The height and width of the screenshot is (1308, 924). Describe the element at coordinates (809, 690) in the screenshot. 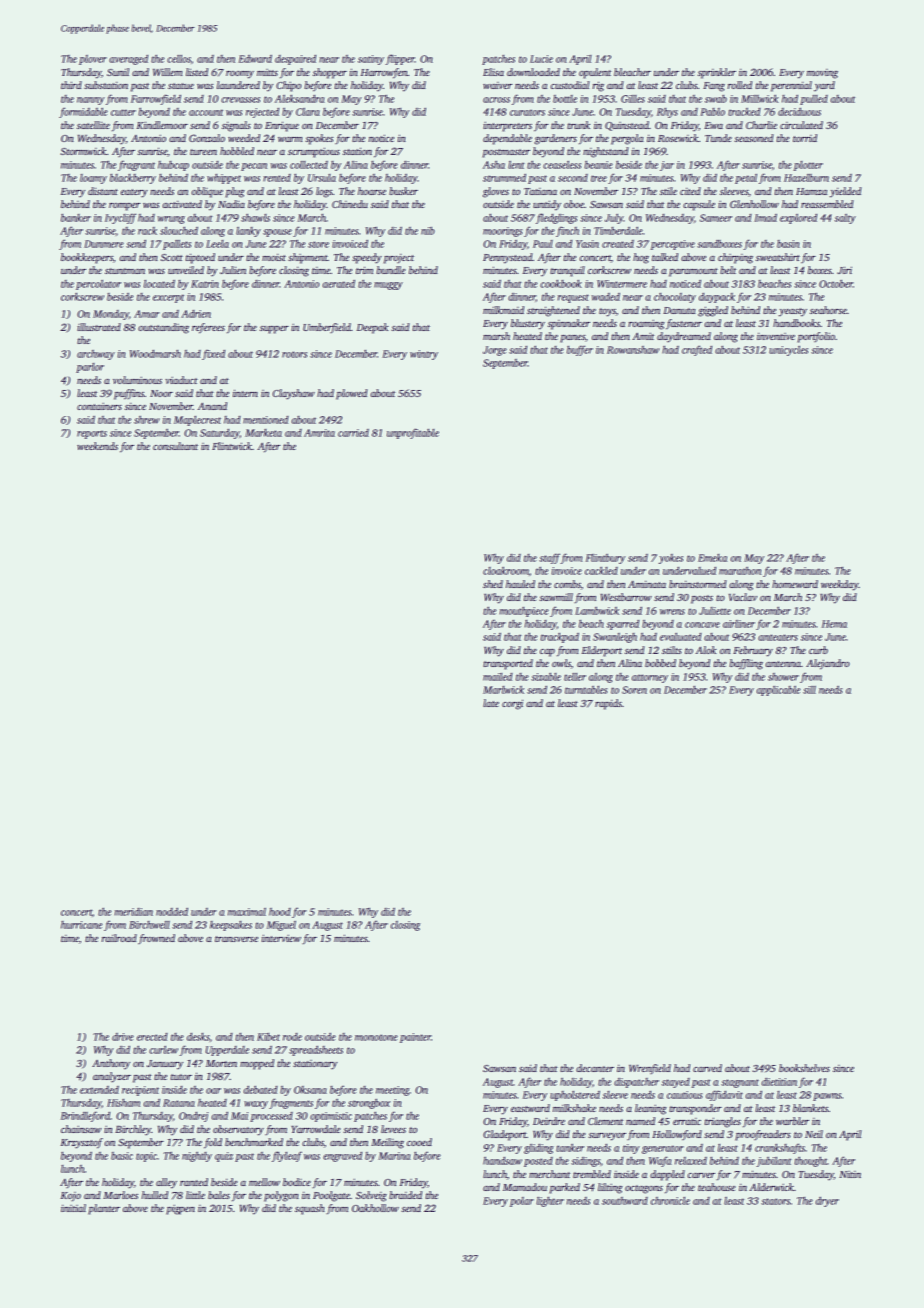

I see `sill` at that location.
